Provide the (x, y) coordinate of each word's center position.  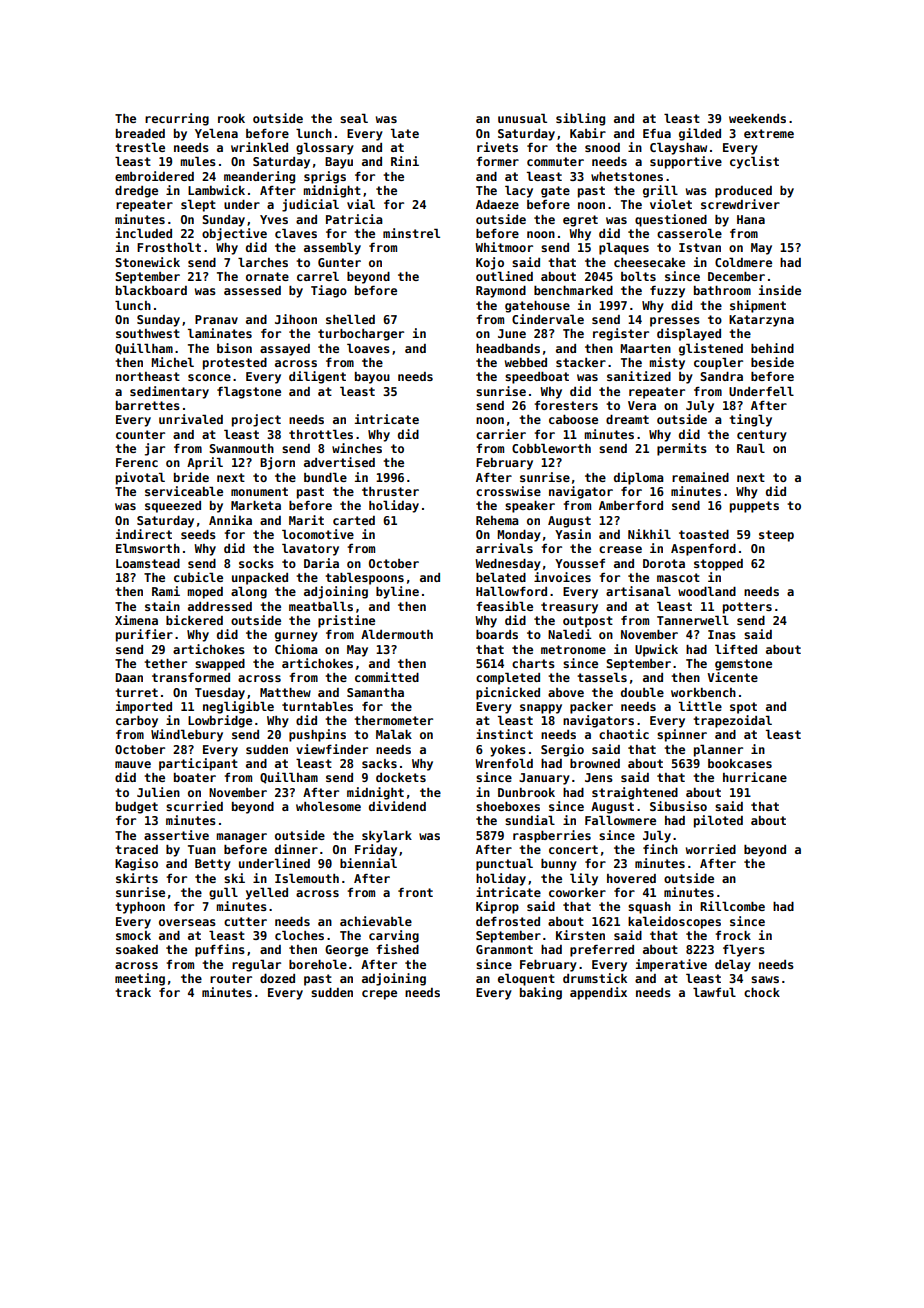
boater (195, 777)
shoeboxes (508, 806)
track (133, 992)
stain (162, 606)
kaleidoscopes (674, 922)
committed (387, 677)
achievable (376, 921)
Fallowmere (620, 820)
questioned (671, 220)
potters (747, 608)
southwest (148, 333)
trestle (140, 147)
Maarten (645, 348)
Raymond (501, 292)
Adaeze (497, 204)
